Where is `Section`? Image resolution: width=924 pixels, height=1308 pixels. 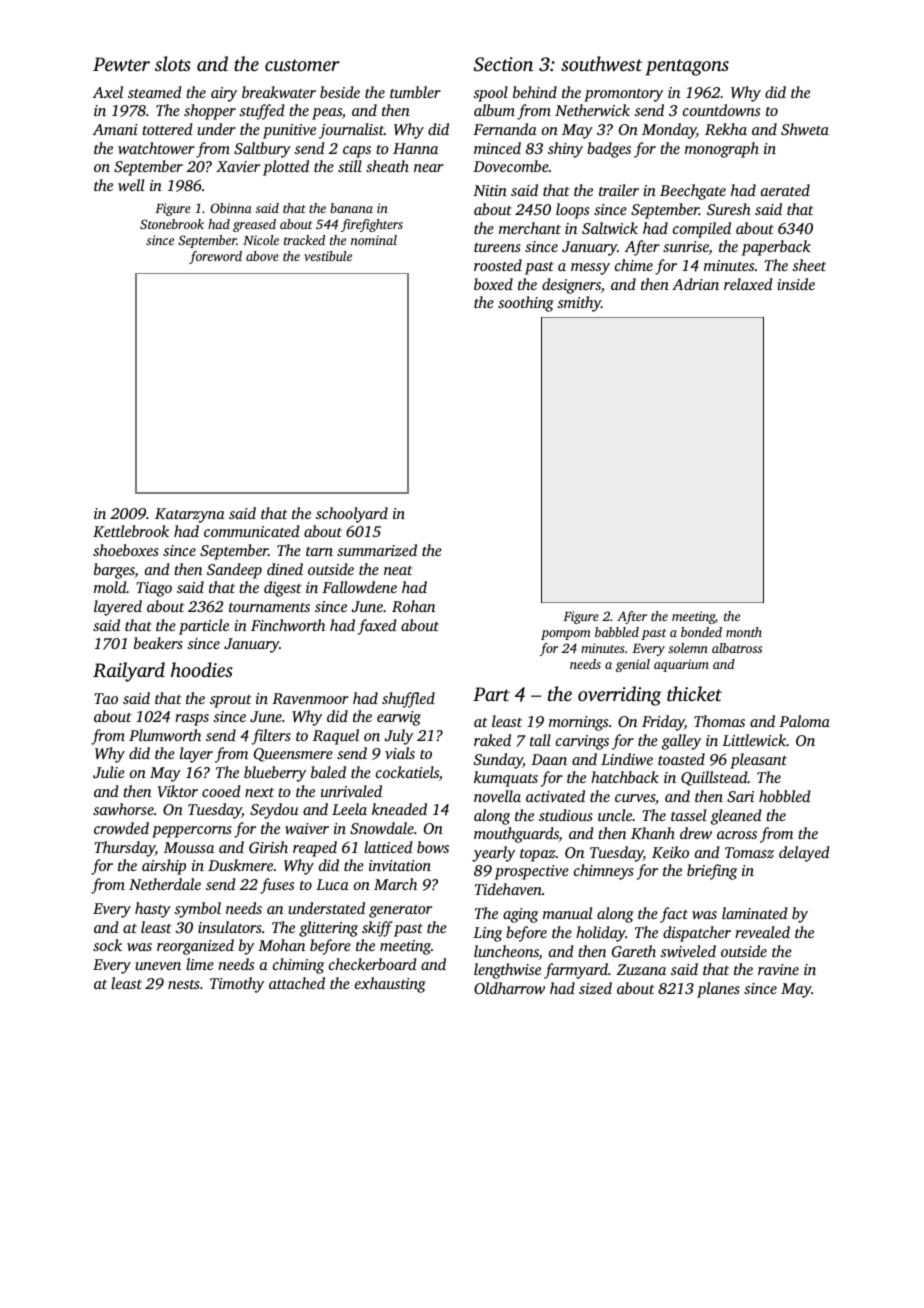
Section is located at coordinates (503, 64).
